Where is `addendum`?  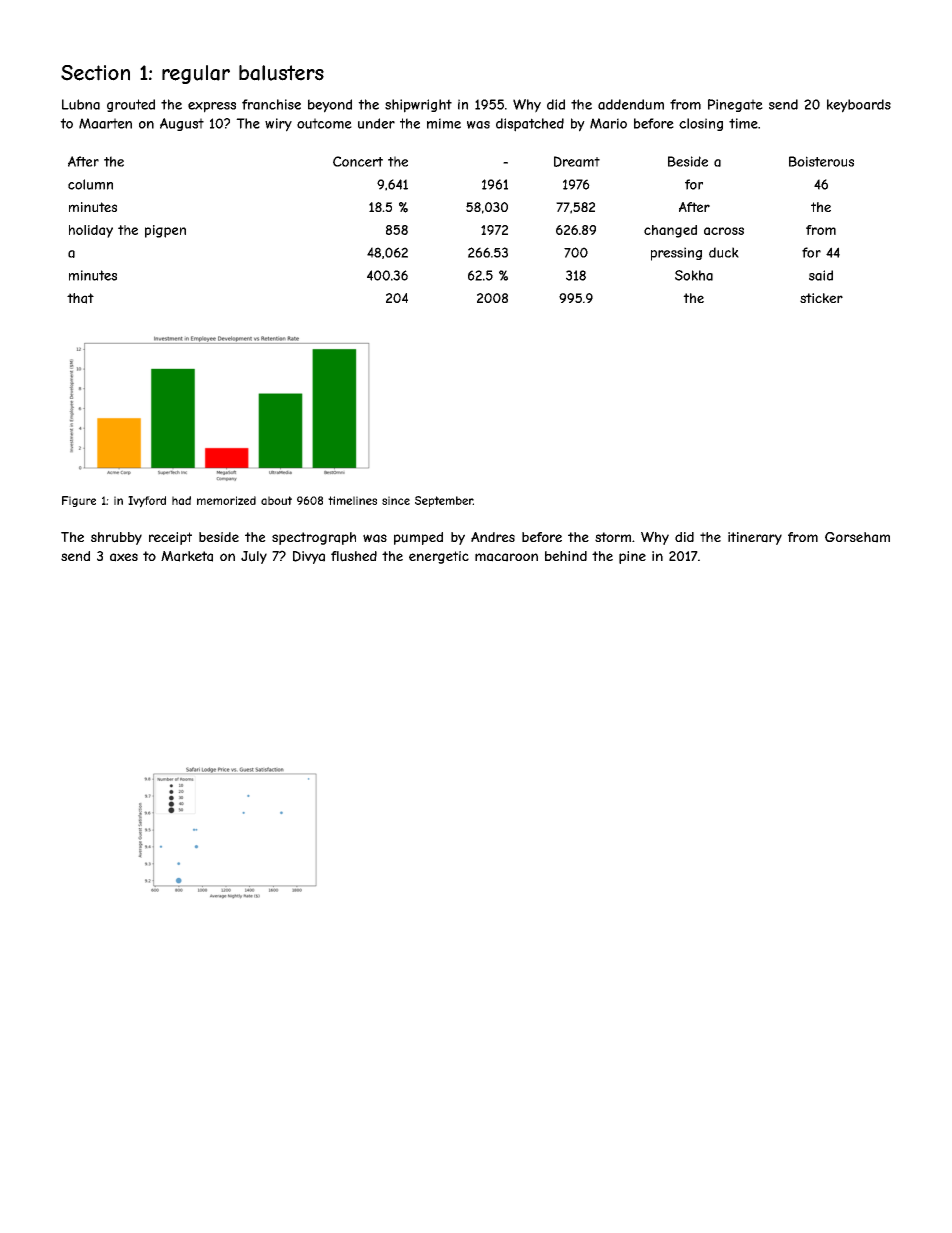 addendum is located at coordinates (631, 104).
